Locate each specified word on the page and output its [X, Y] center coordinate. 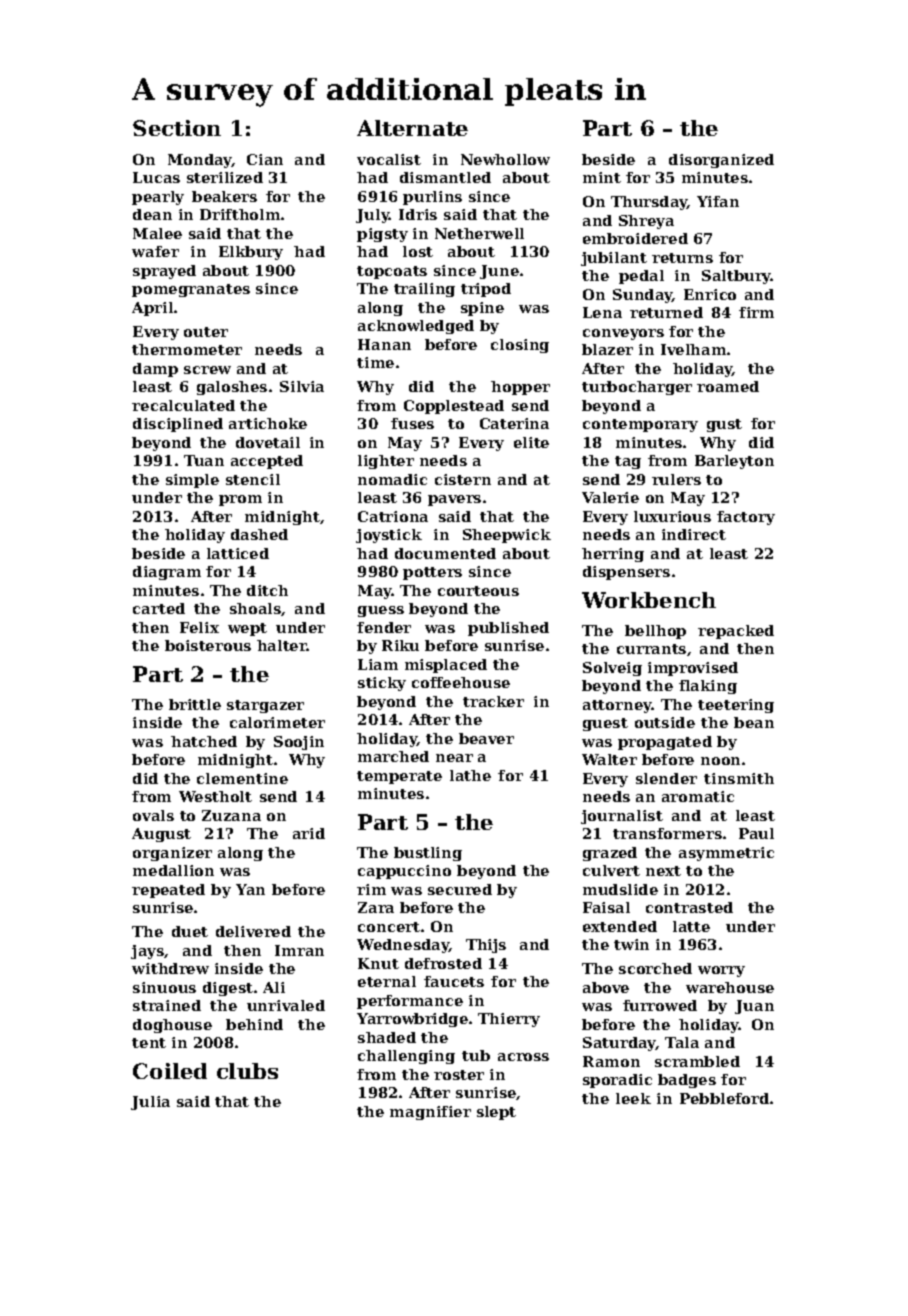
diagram [167, 573]
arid [309, 833]
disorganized [721, 161]
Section [177, 128]
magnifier [430, 1113]
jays [148, 952]
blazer [607, 349]
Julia [150, 1103]
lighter [386, 462]
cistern [463, 479]
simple [192, 481]
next [663, 871]
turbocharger [637, 388]
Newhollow [505, 159]
